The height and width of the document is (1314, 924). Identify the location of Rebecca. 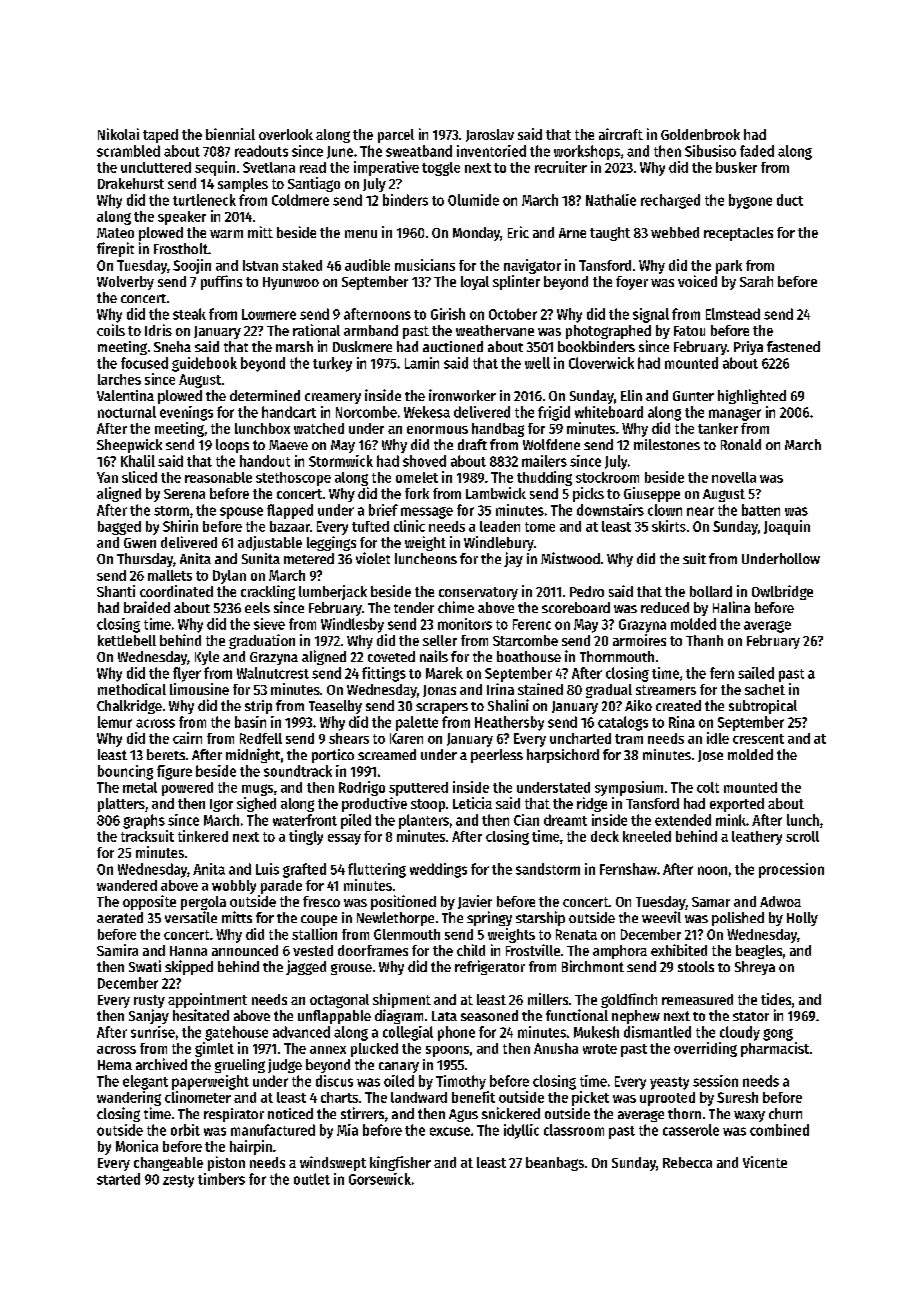
(687, 1162).
